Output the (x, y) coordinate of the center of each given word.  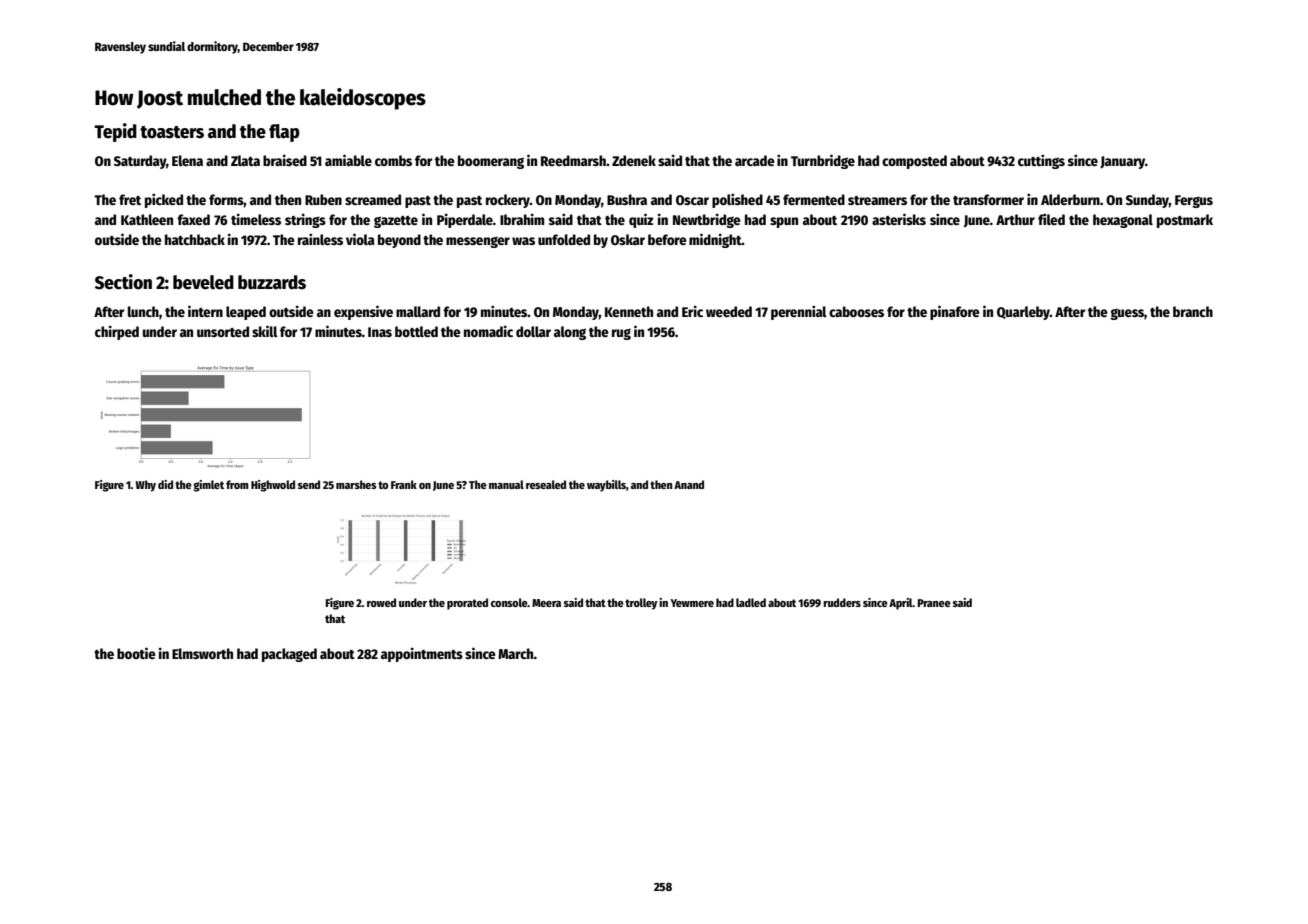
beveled (203, 282)
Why (146, 486)
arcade (755, 160)
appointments (422, 654)
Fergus (1194, 201)
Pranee (934, 603)
